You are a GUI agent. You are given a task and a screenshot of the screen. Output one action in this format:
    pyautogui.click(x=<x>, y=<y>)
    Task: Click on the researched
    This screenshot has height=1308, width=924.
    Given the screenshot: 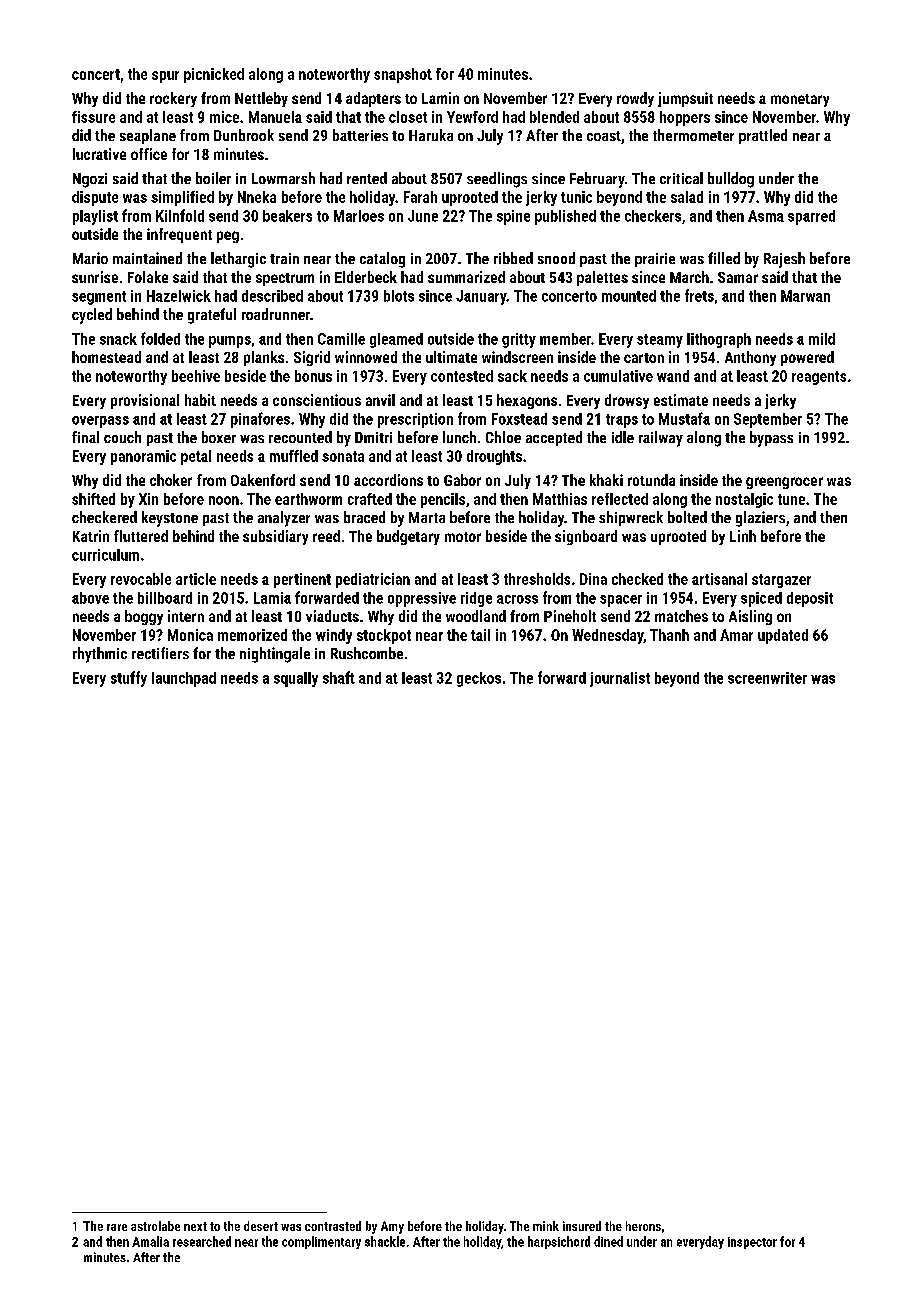 What is the action you would take?
    pyautogui.click(x=202, y=1241)
